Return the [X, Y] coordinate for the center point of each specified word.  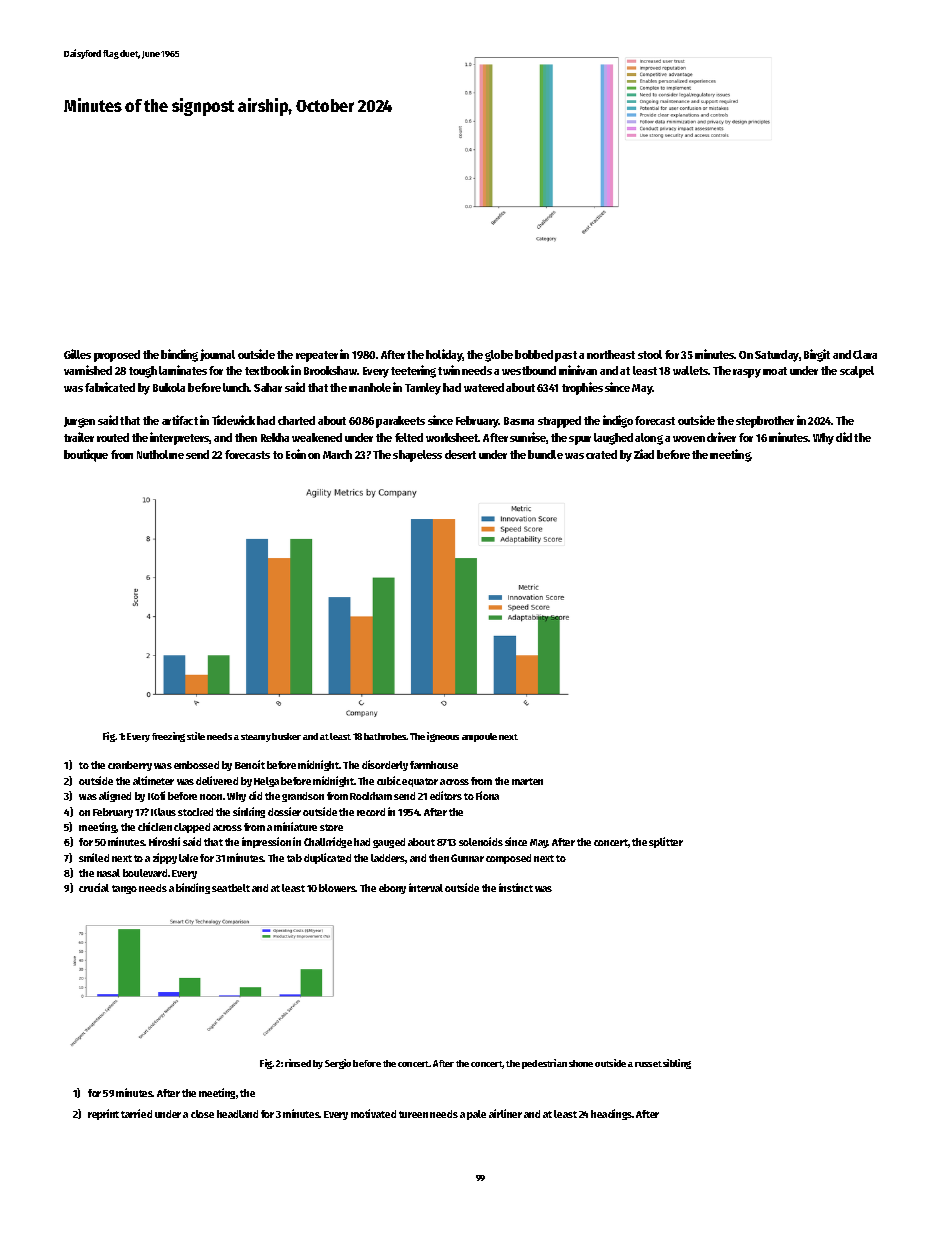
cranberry [130, 766]
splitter [666, 842]
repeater [317, 356]
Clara [865, 354]
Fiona [487, 795]
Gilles [77, 354]
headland [237, 1114]
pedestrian [544, 1064]
